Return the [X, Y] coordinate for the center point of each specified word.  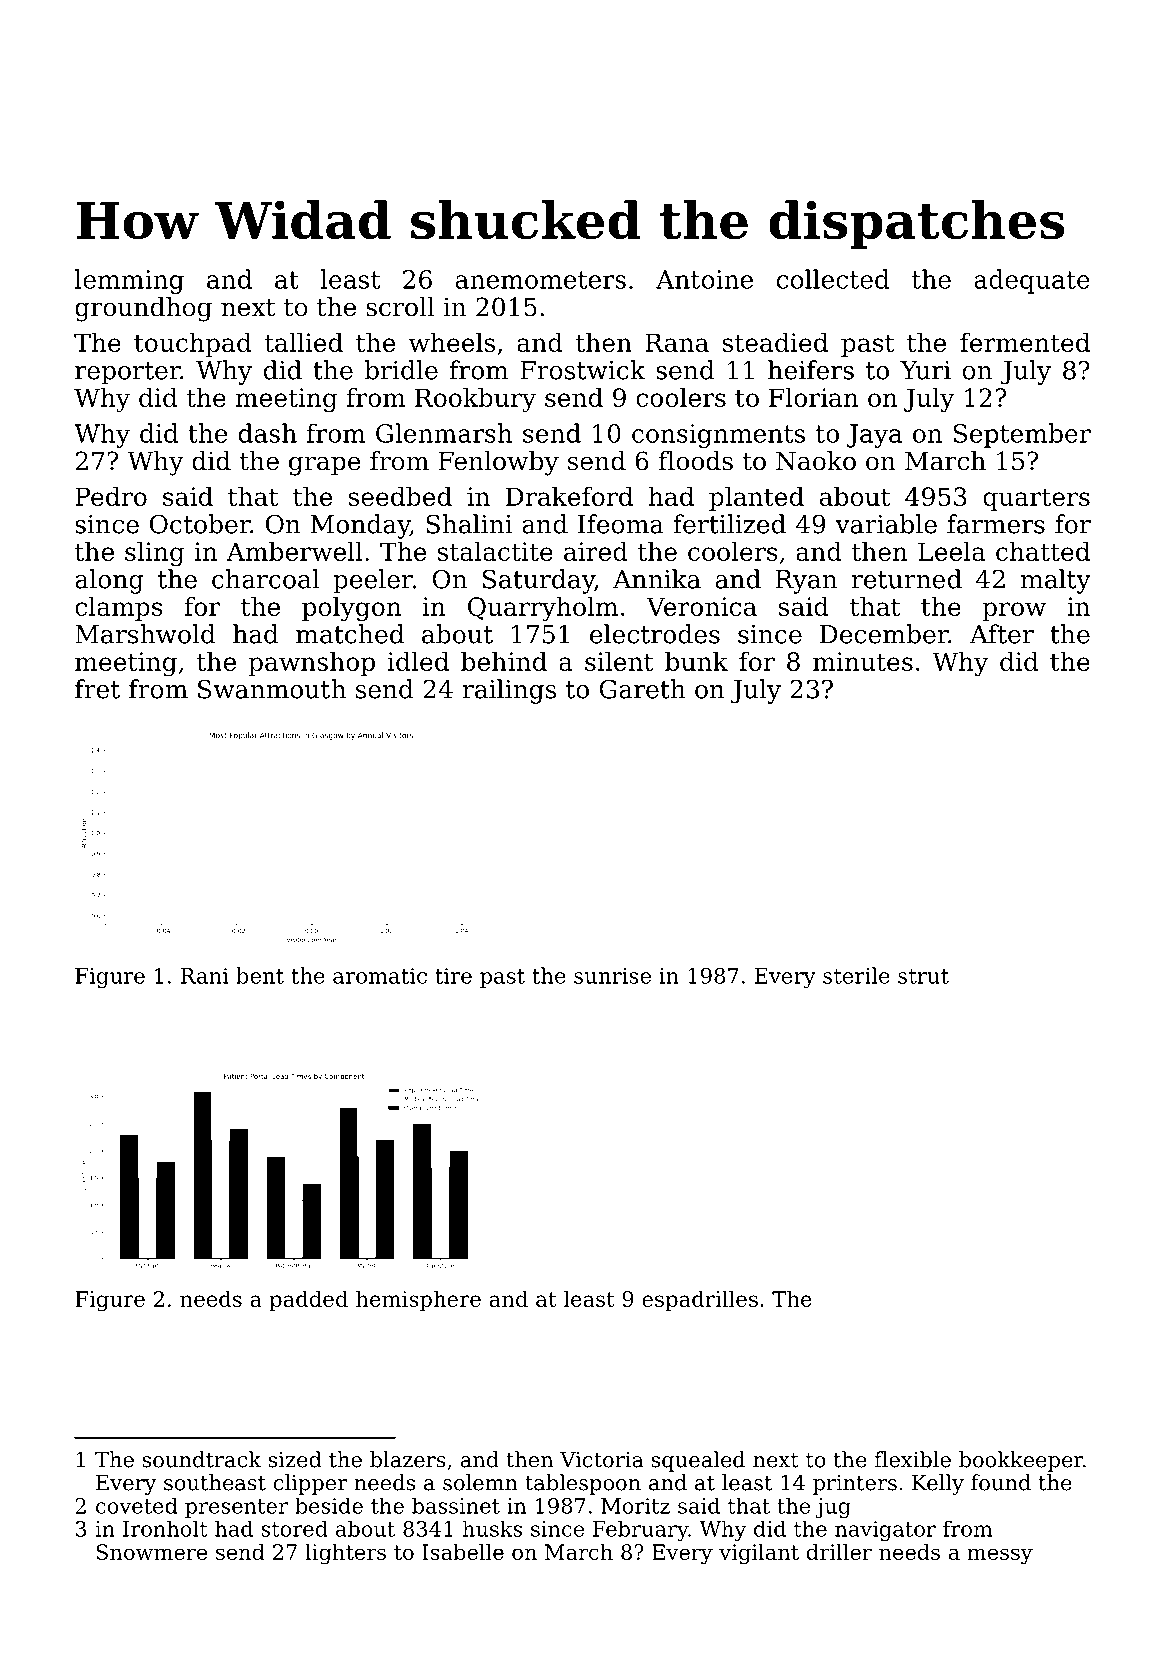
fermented [1025, 342]
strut [923, 976]
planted [756, 498]
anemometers [541, 280]
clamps [119, 608]
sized [295, 1459]
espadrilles [700, 1300]
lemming [129, 281]
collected [833, 279]
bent [260, 975]
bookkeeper [1021, 1461]
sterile [856, 975]
